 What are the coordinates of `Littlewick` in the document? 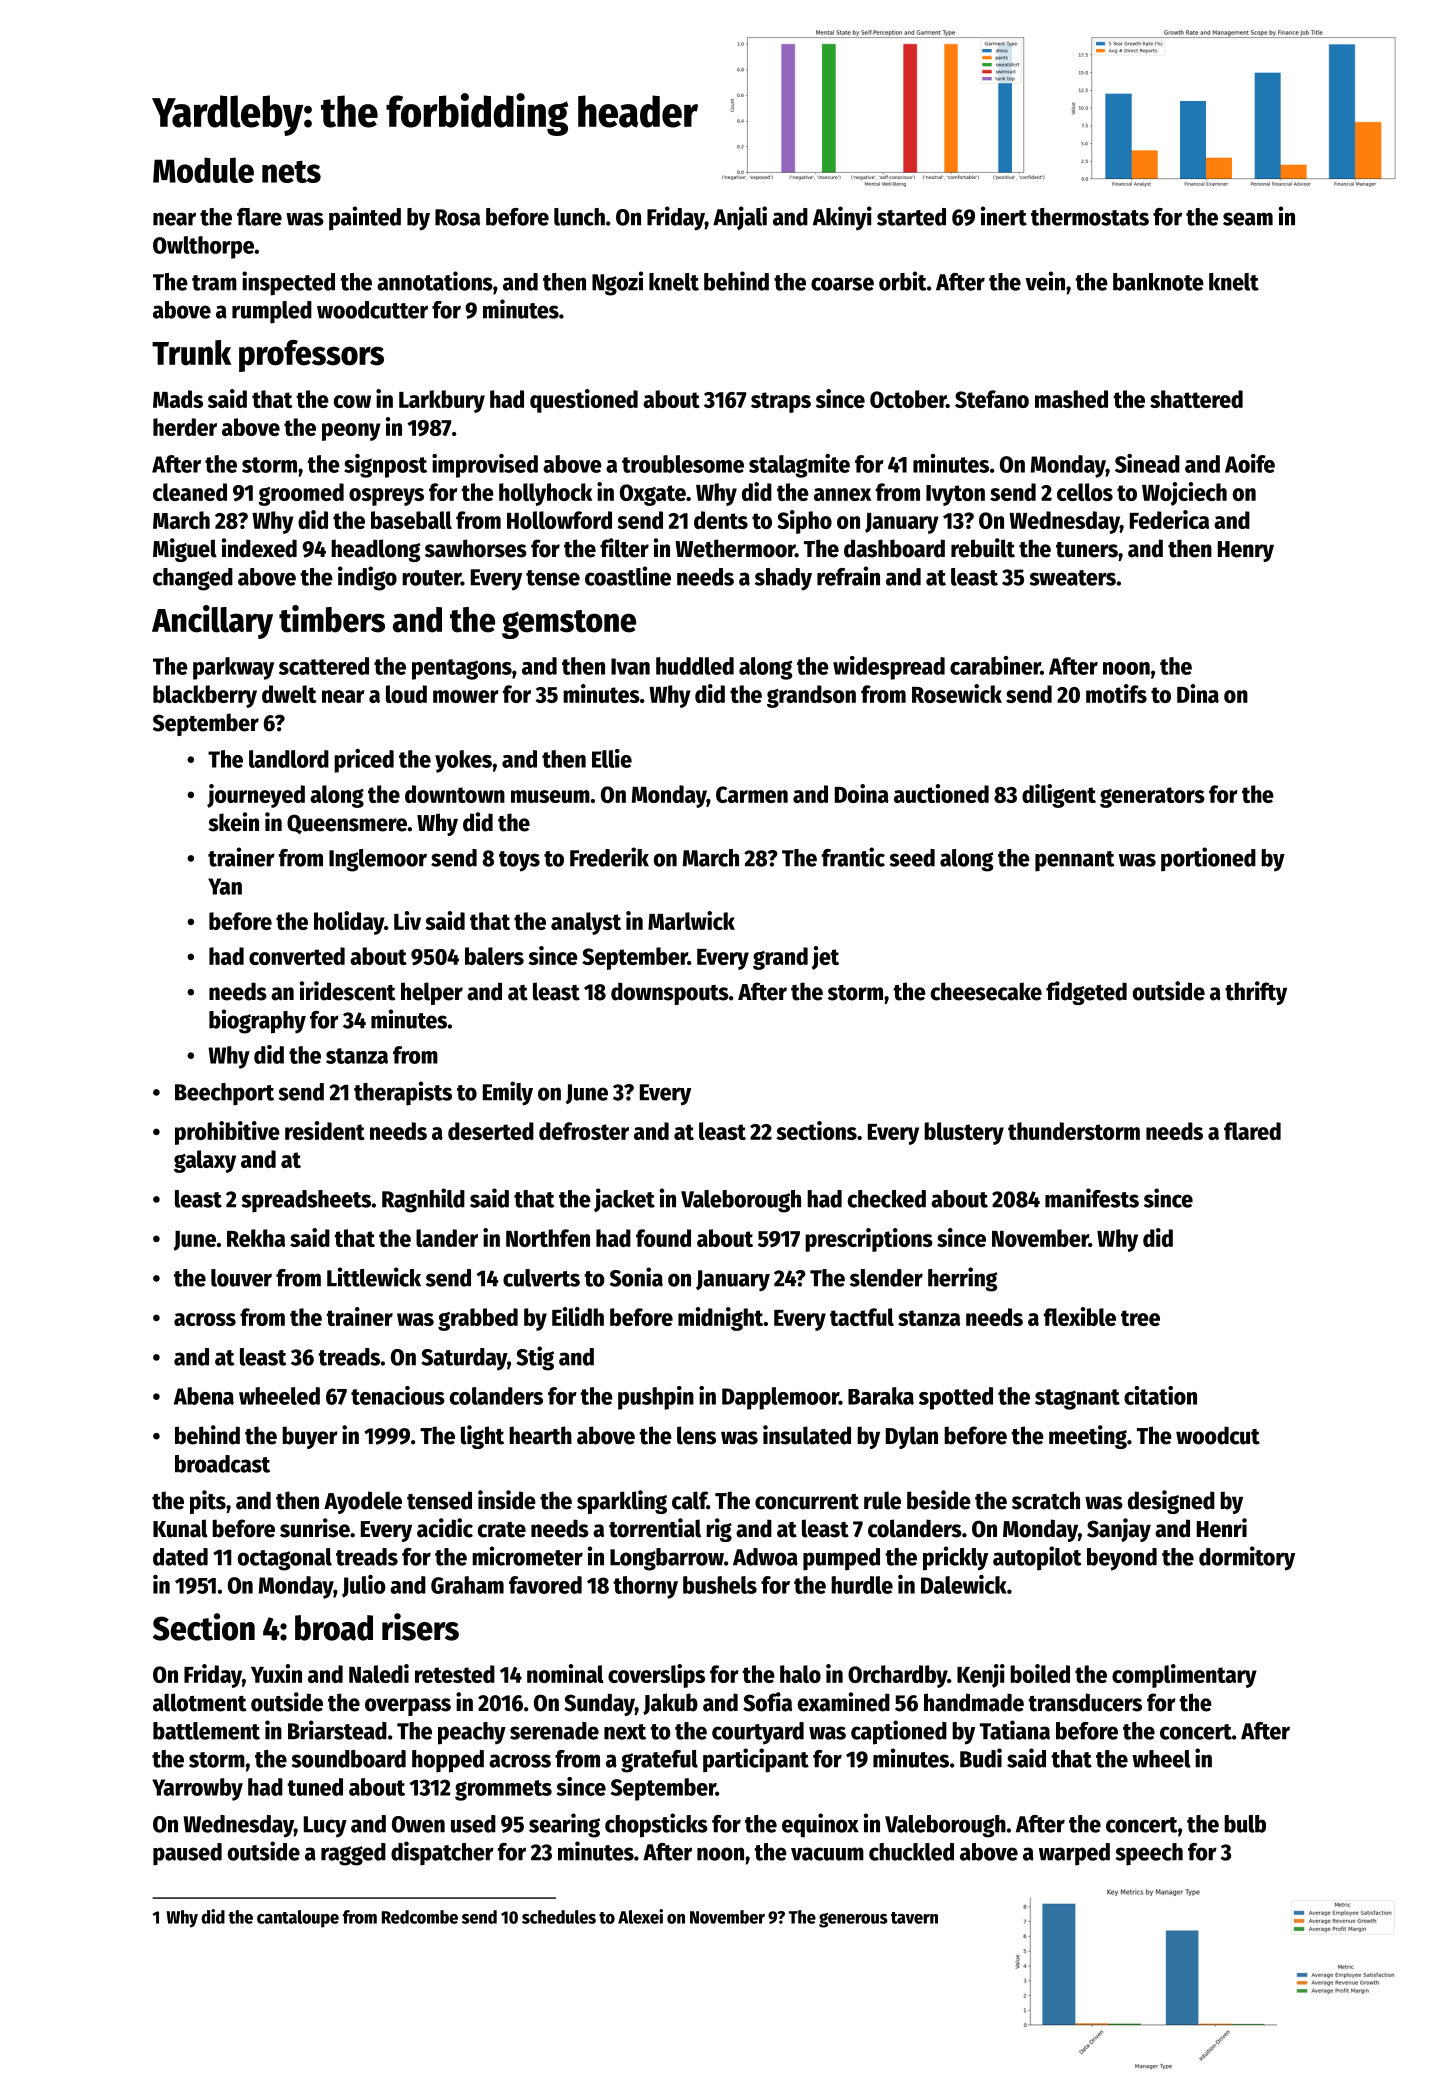 It's located at (374, 1277).
